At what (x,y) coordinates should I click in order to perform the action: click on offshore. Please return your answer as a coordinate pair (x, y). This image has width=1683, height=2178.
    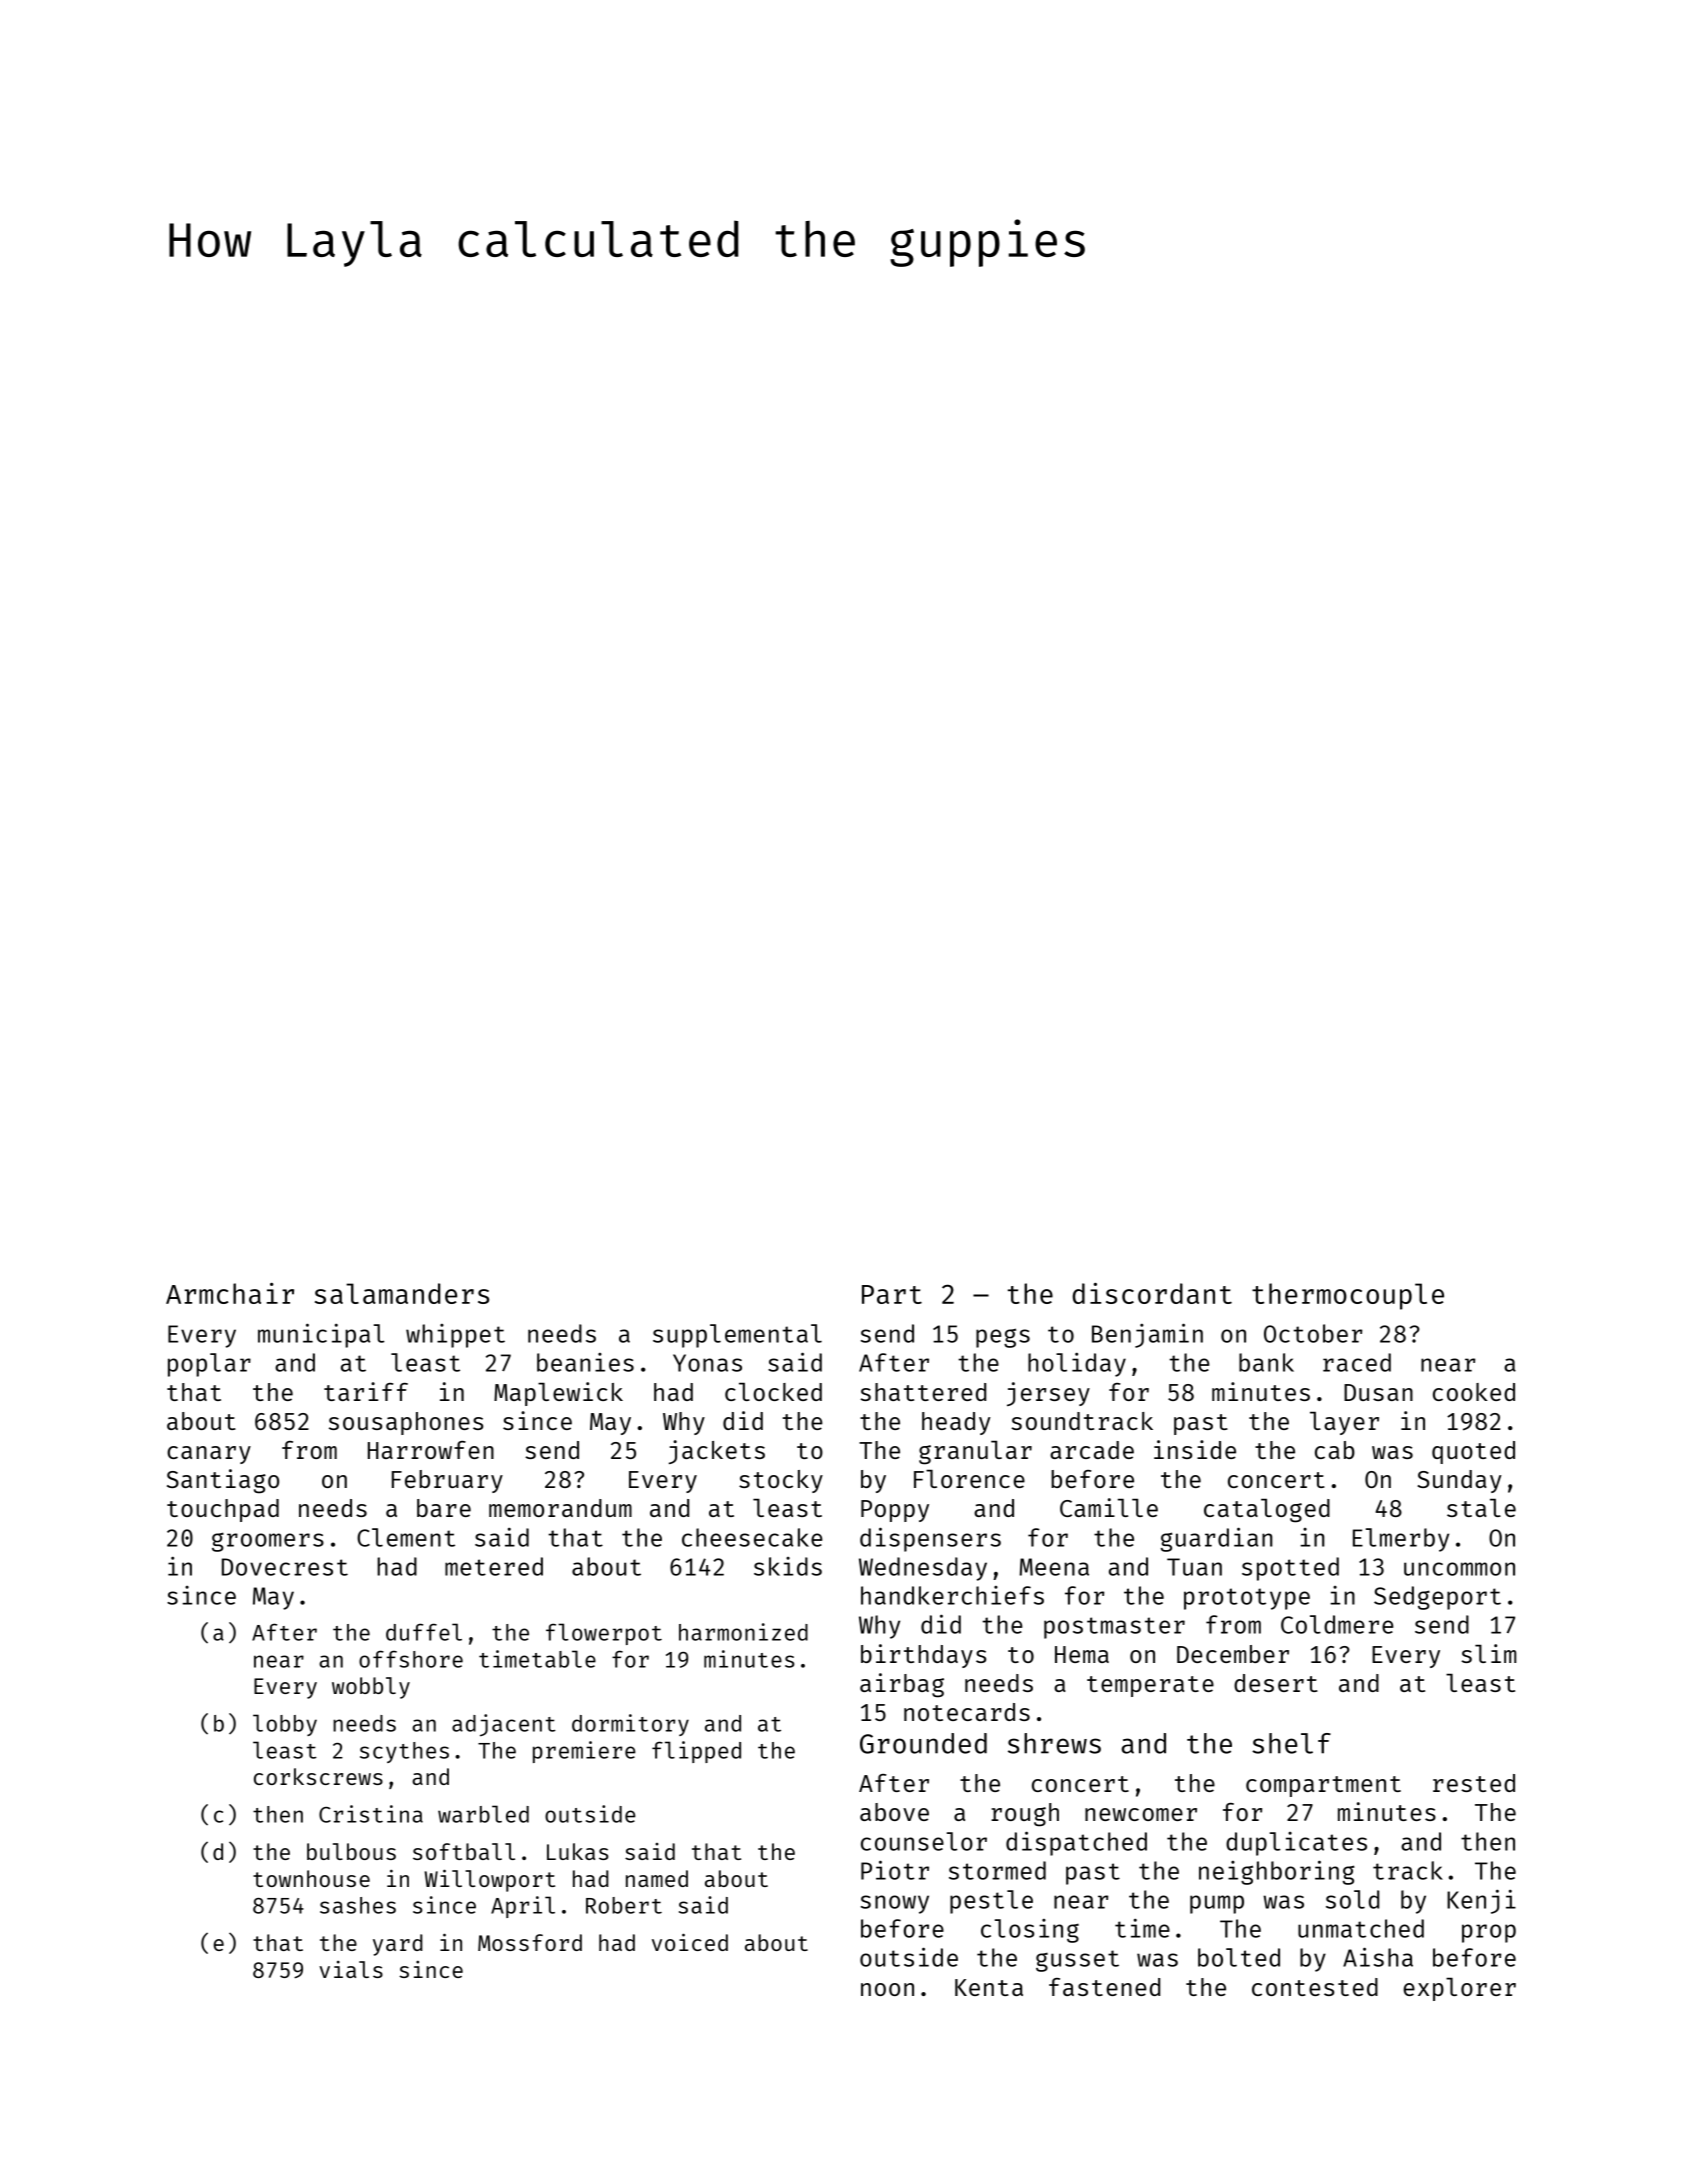
    Looking at the image, I should click on (411, 1659).
